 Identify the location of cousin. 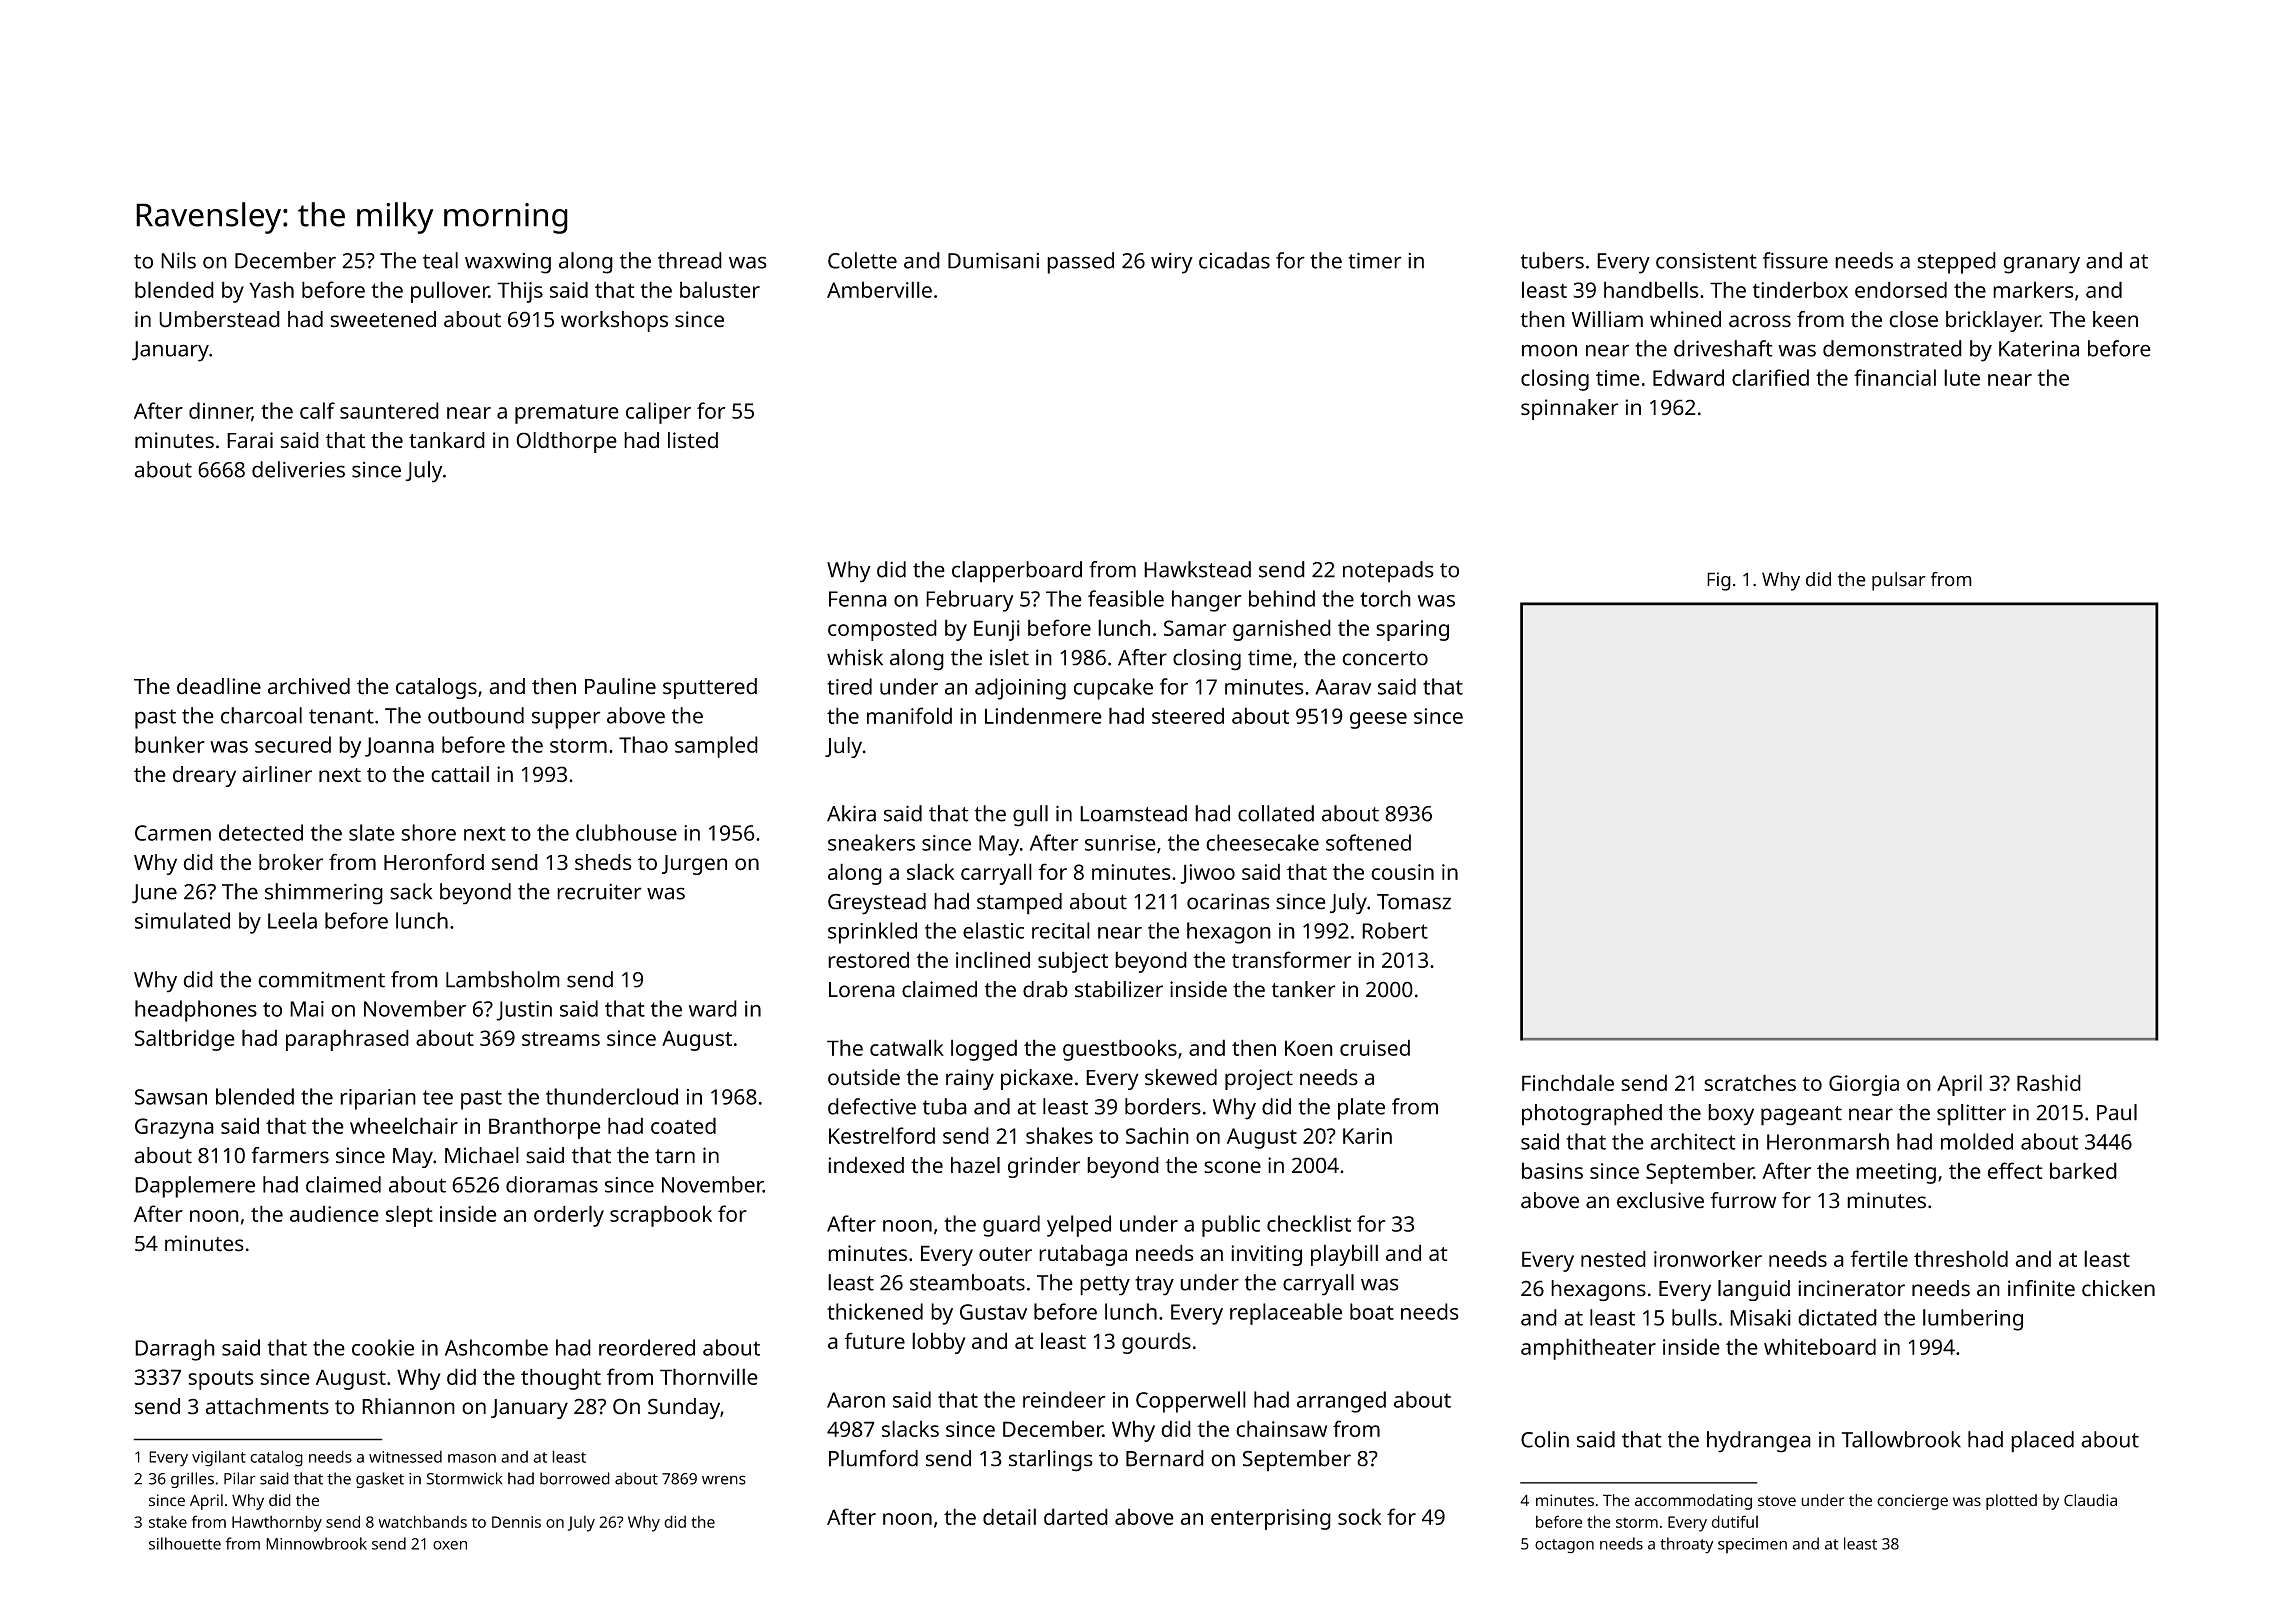
(1402, 872).
